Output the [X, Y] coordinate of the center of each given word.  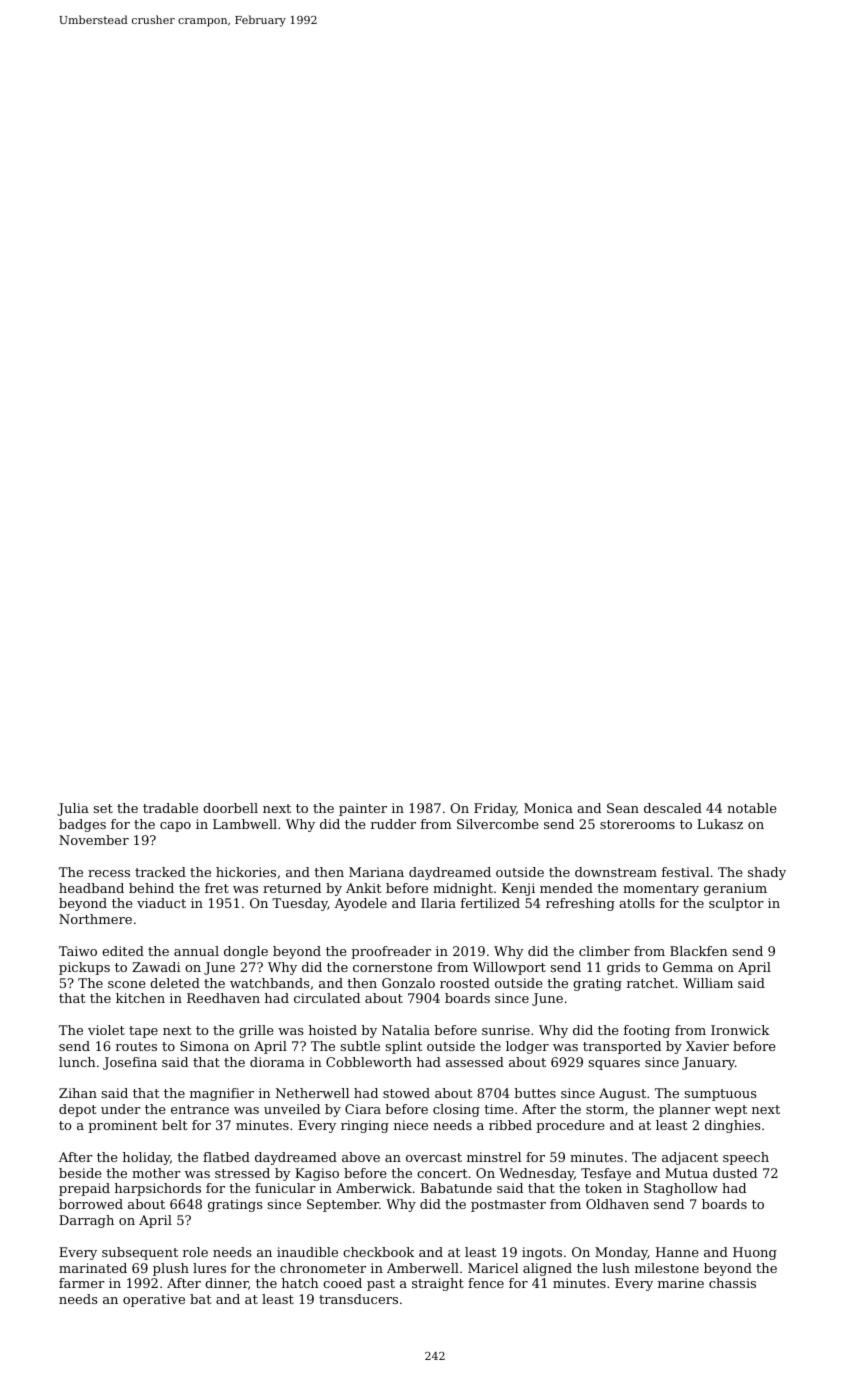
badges [82, 825]
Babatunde [456, 1188]
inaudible [307, 1252]
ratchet [650, 983]
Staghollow [681, 1189]
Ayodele [361, 904]
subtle [360, 1046]
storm [605, 1109]
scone [126, 984]
